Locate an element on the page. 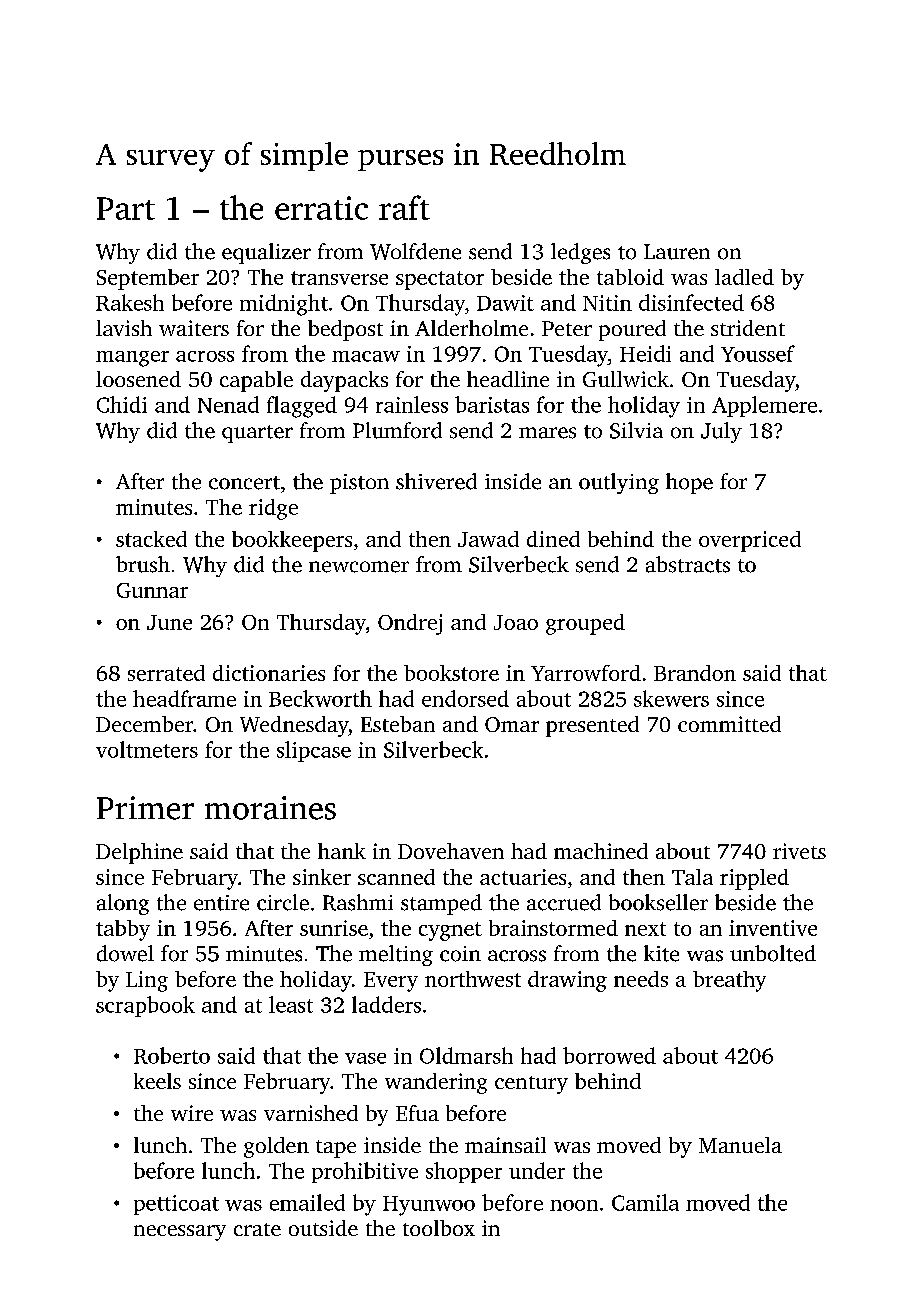 The width and height of the page is (924, 1311). Dovehaven is located at coordinates (451, 851).
